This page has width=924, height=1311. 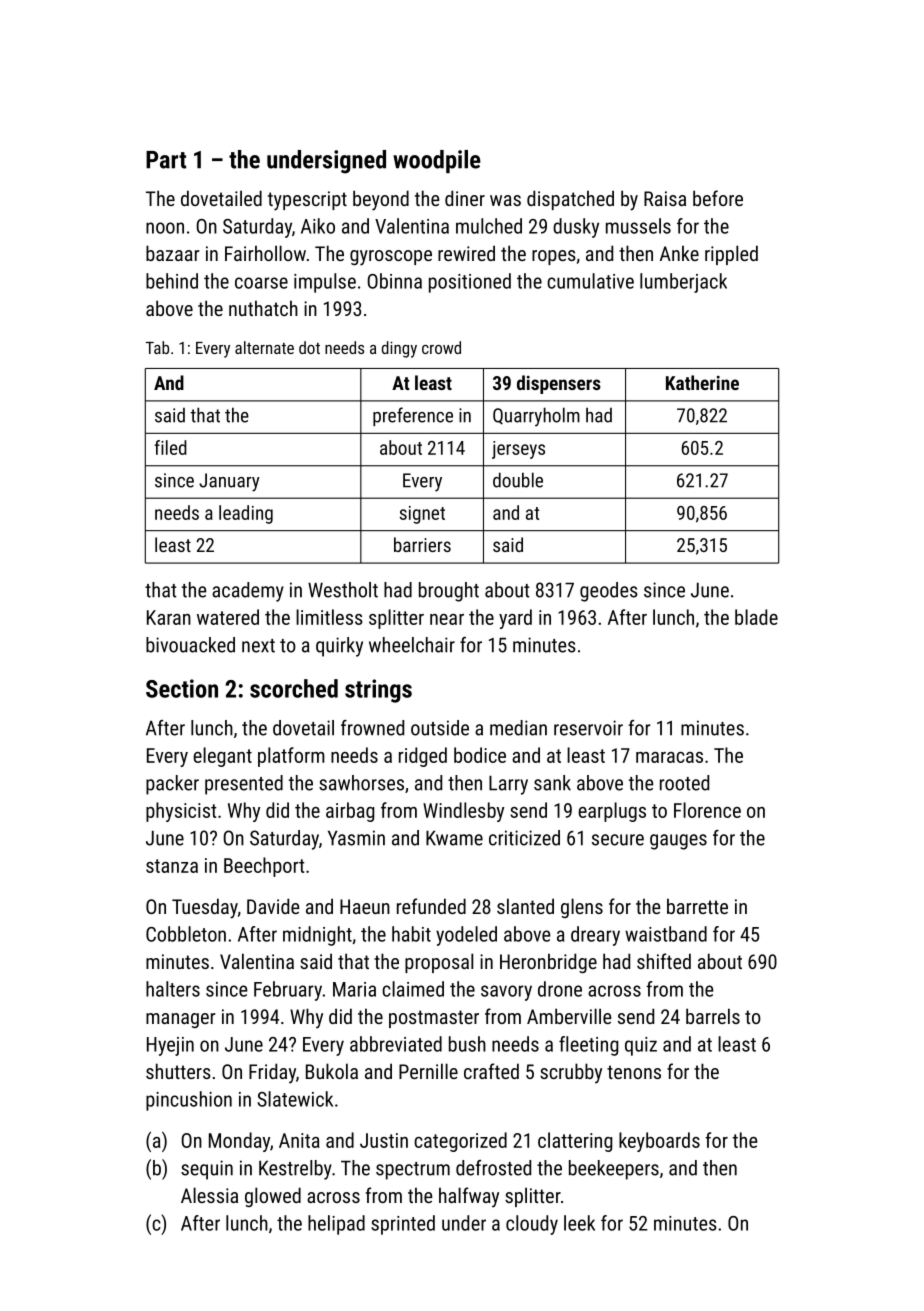 What do you see at coordinates (172, 785) in the page?
I see `packer` at bounding box center [172, 785].
